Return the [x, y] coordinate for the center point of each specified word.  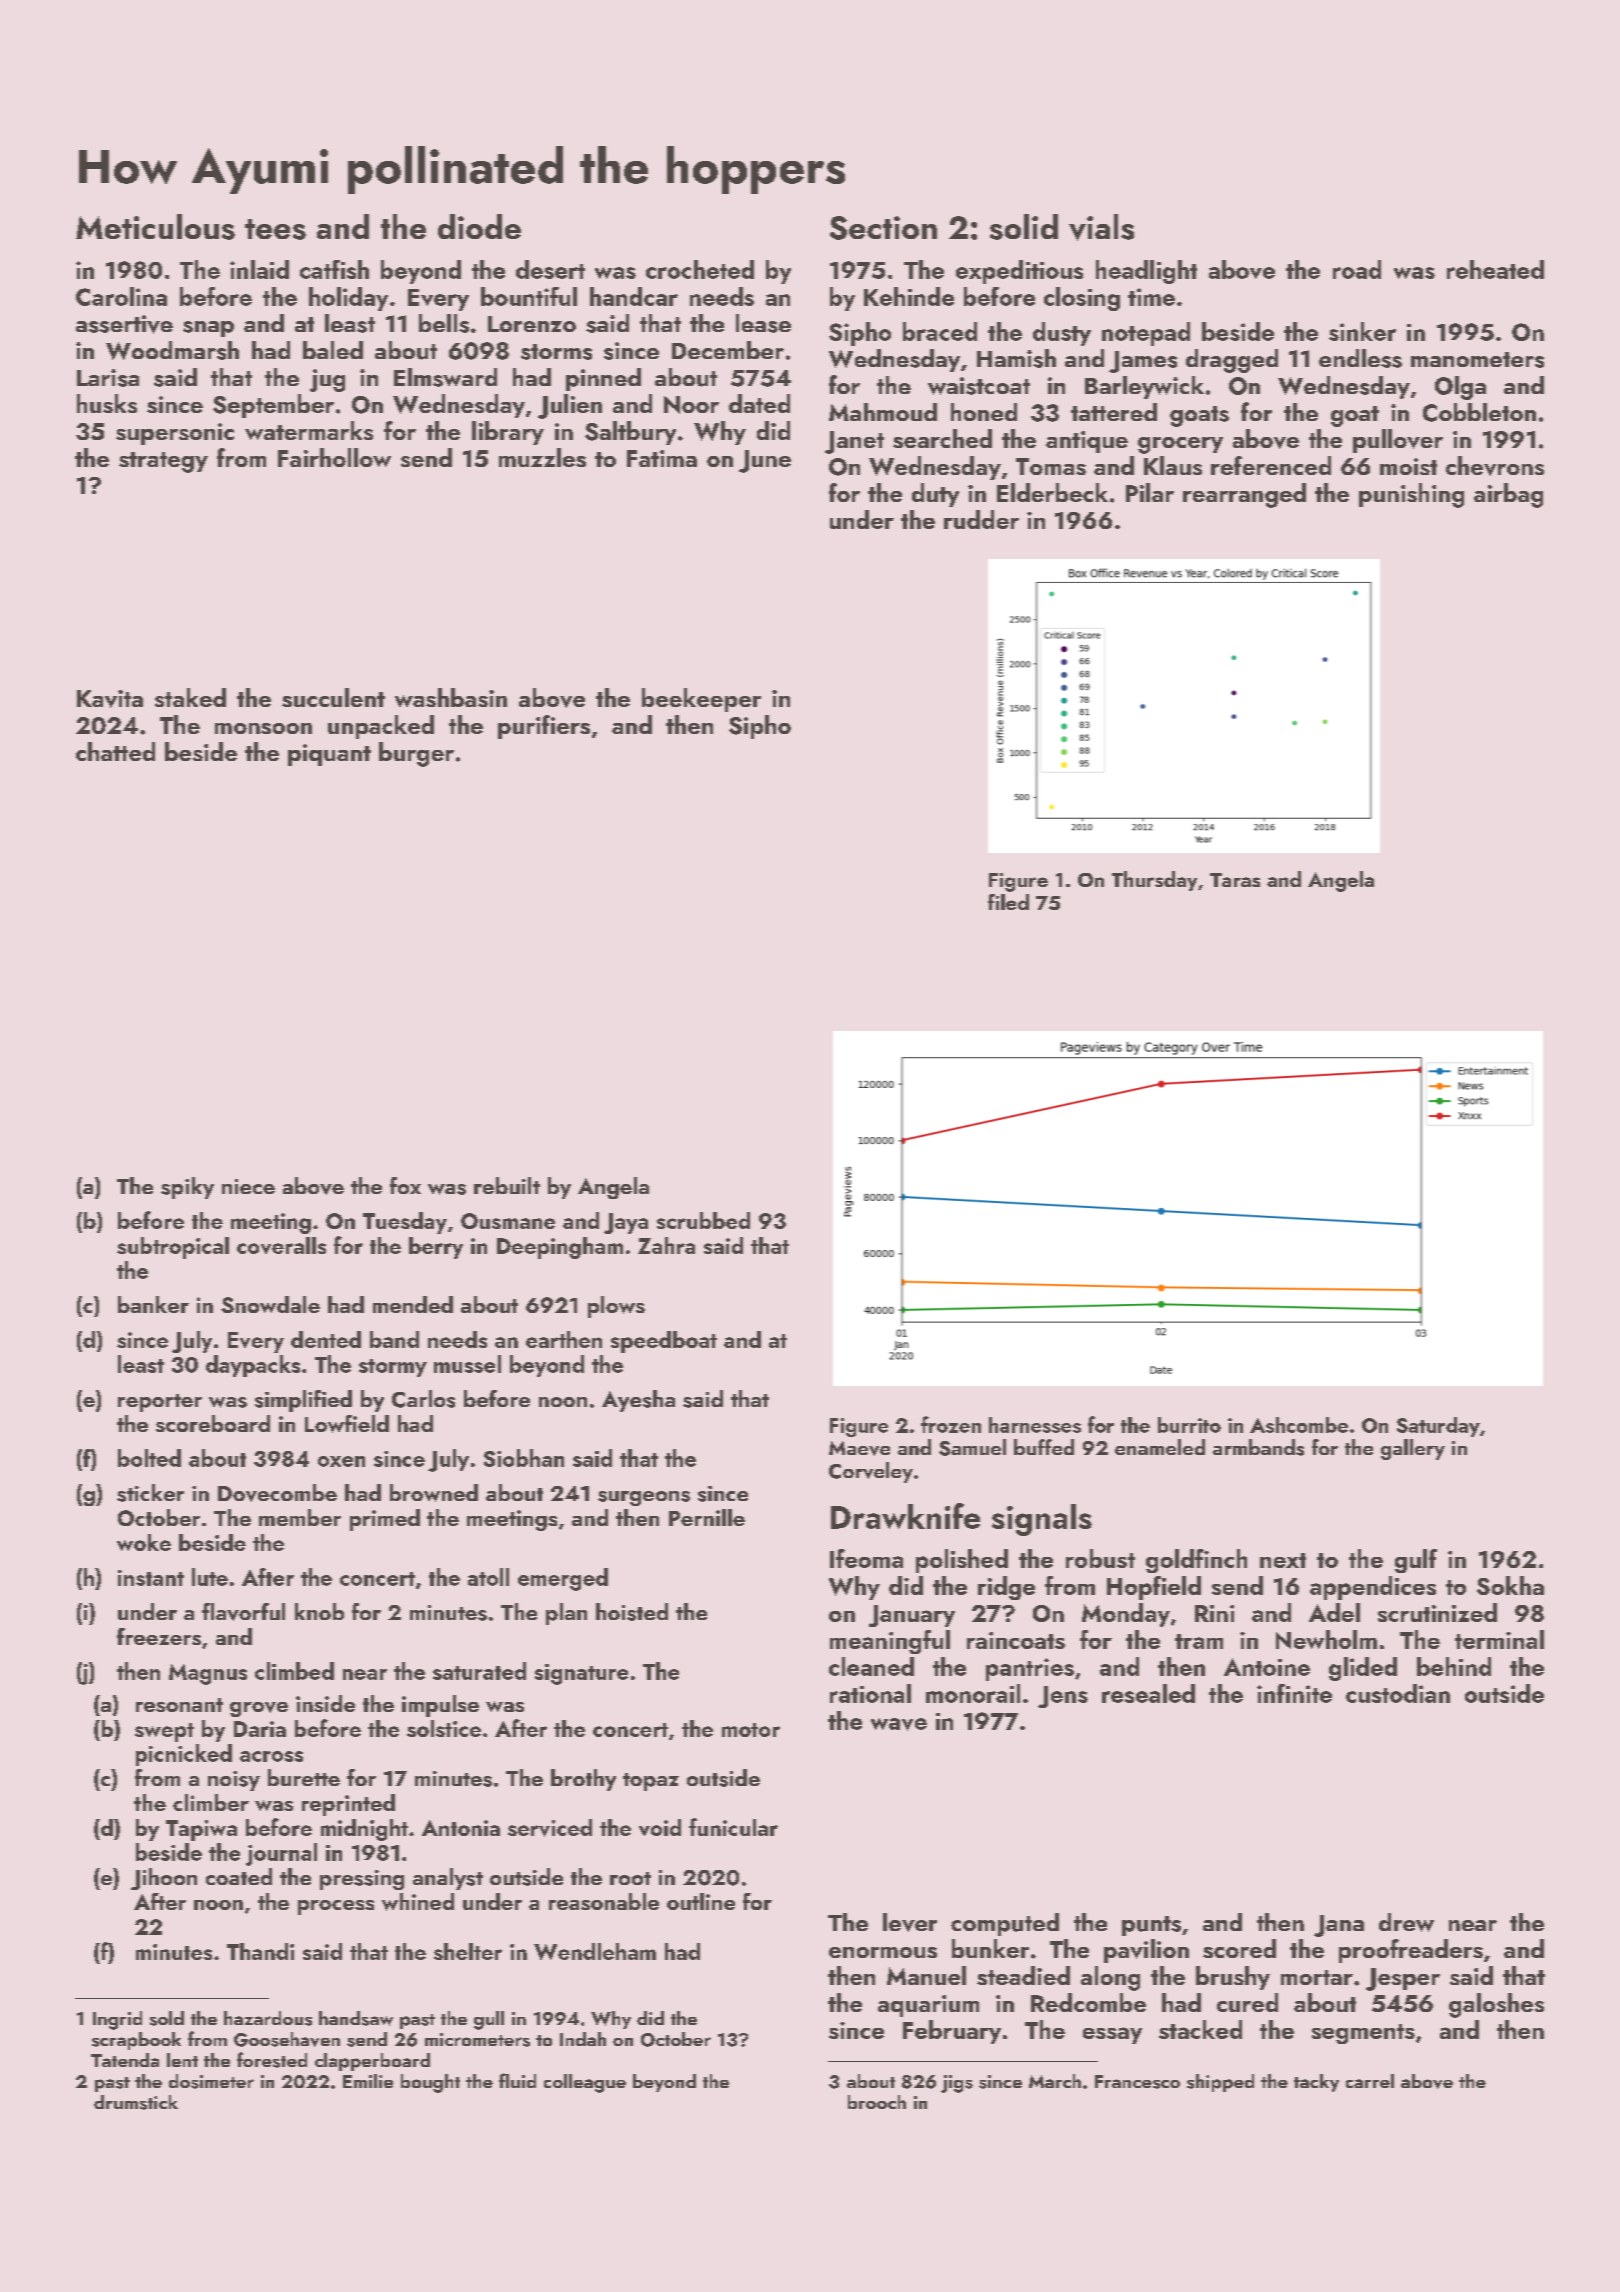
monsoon [263, 728]
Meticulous [155, 227]
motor [751, 1730]
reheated [1495, 269]
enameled [1160, 1447]
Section [883, 228]
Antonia [461, 1828]
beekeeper [701, 700]
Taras [1235, 880]
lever [910, 1922]
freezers [159, 1636]
